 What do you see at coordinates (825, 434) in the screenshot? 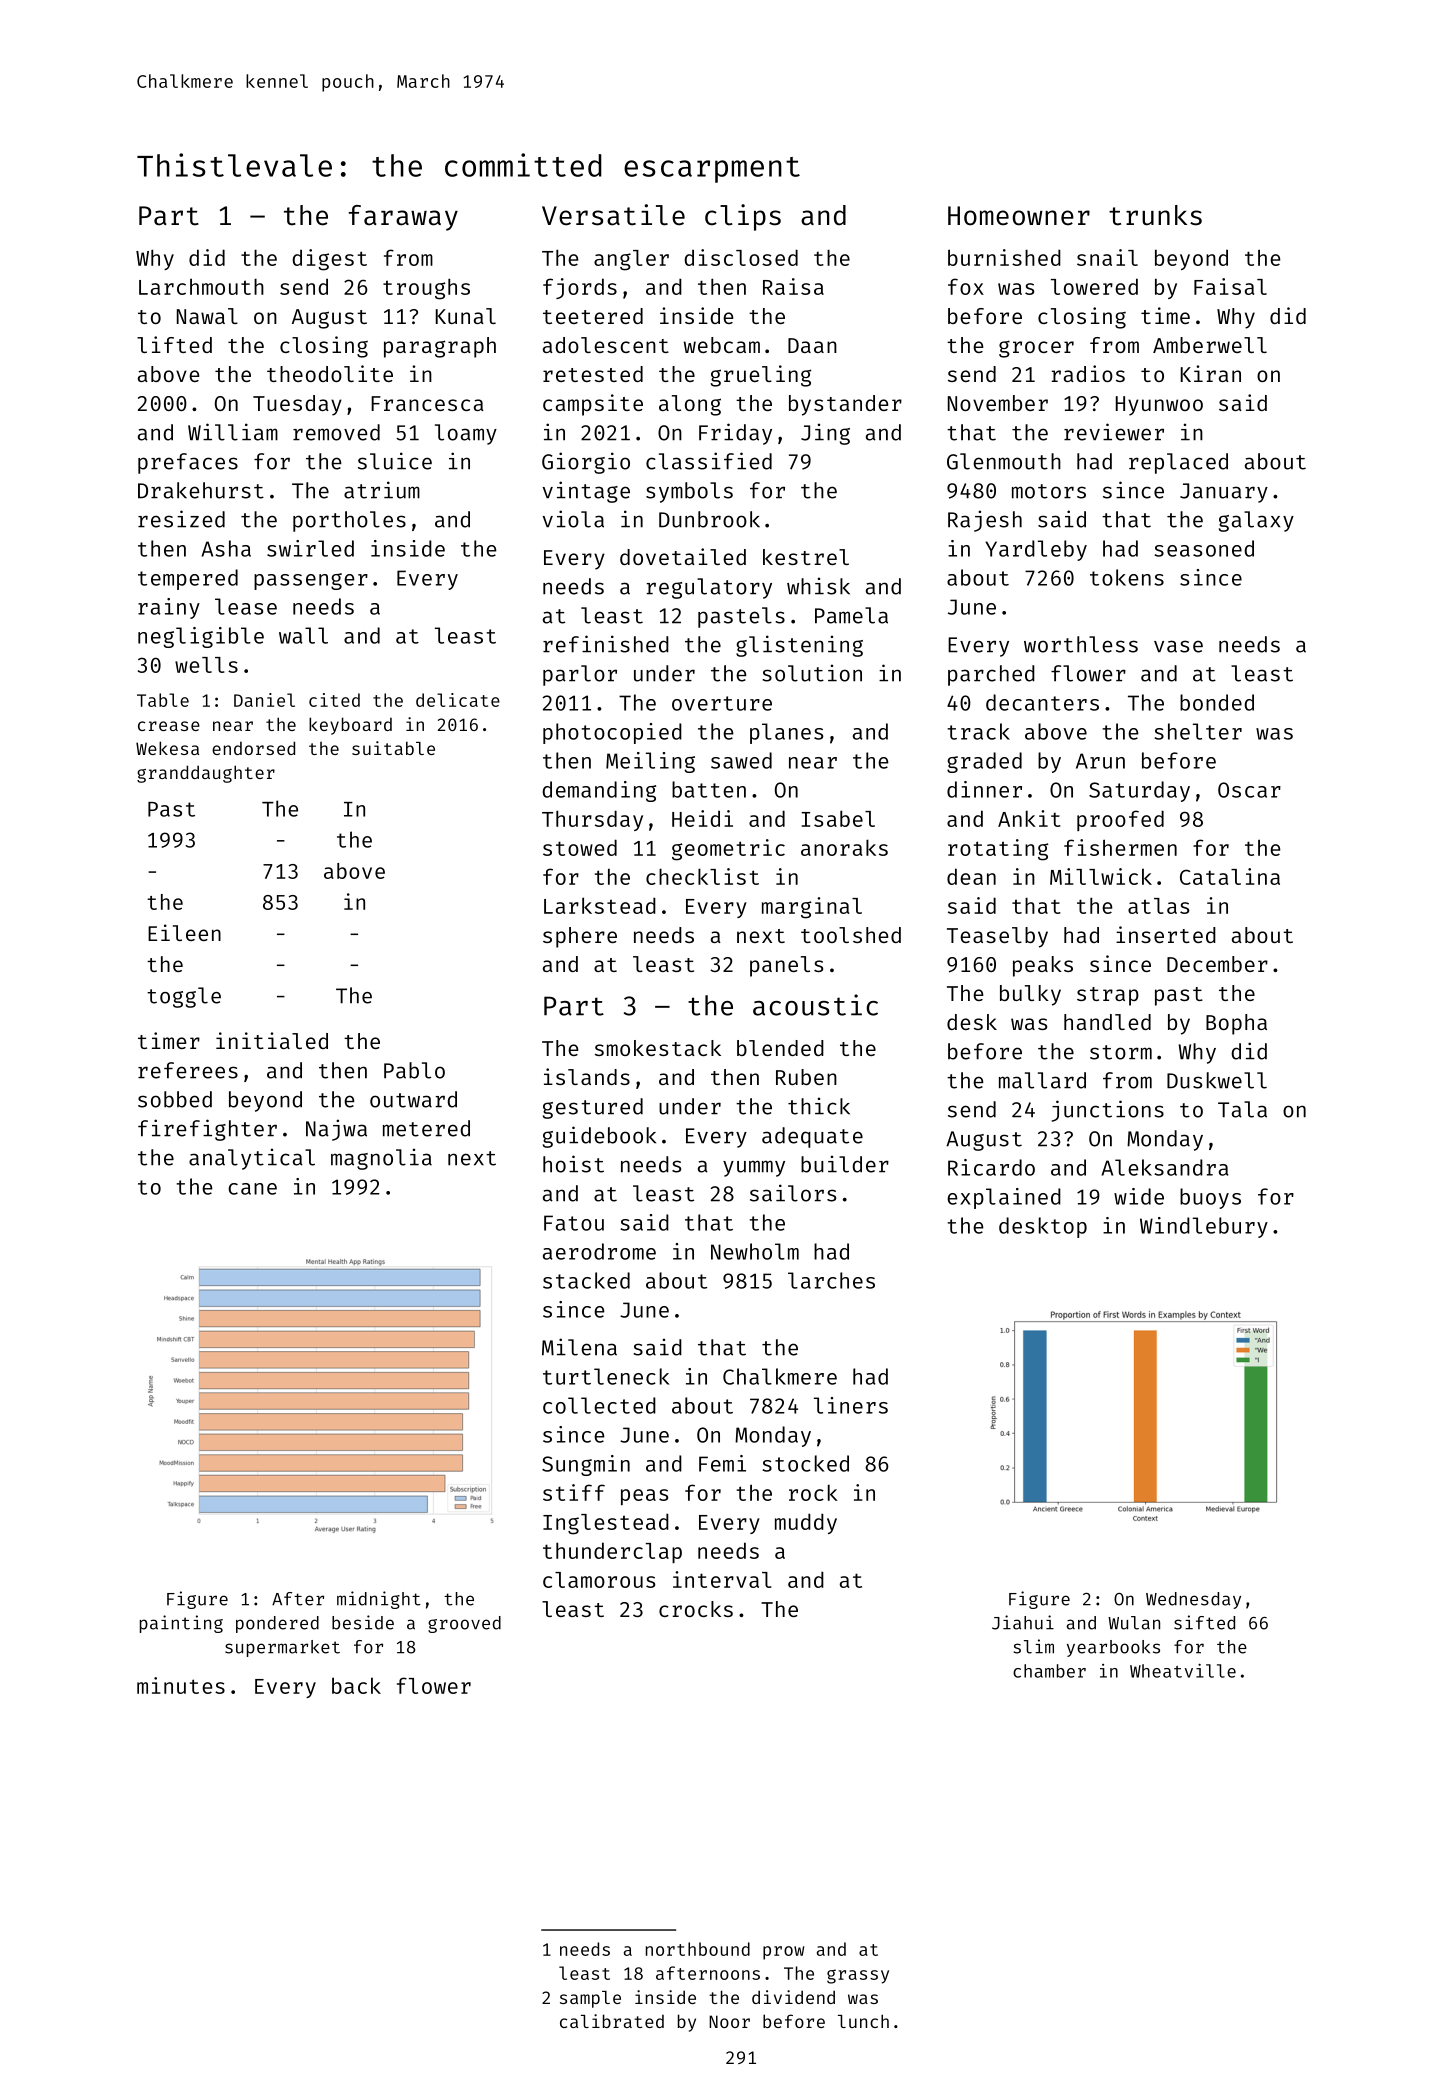
I see `Jing` at bounding box center [825, 434].
